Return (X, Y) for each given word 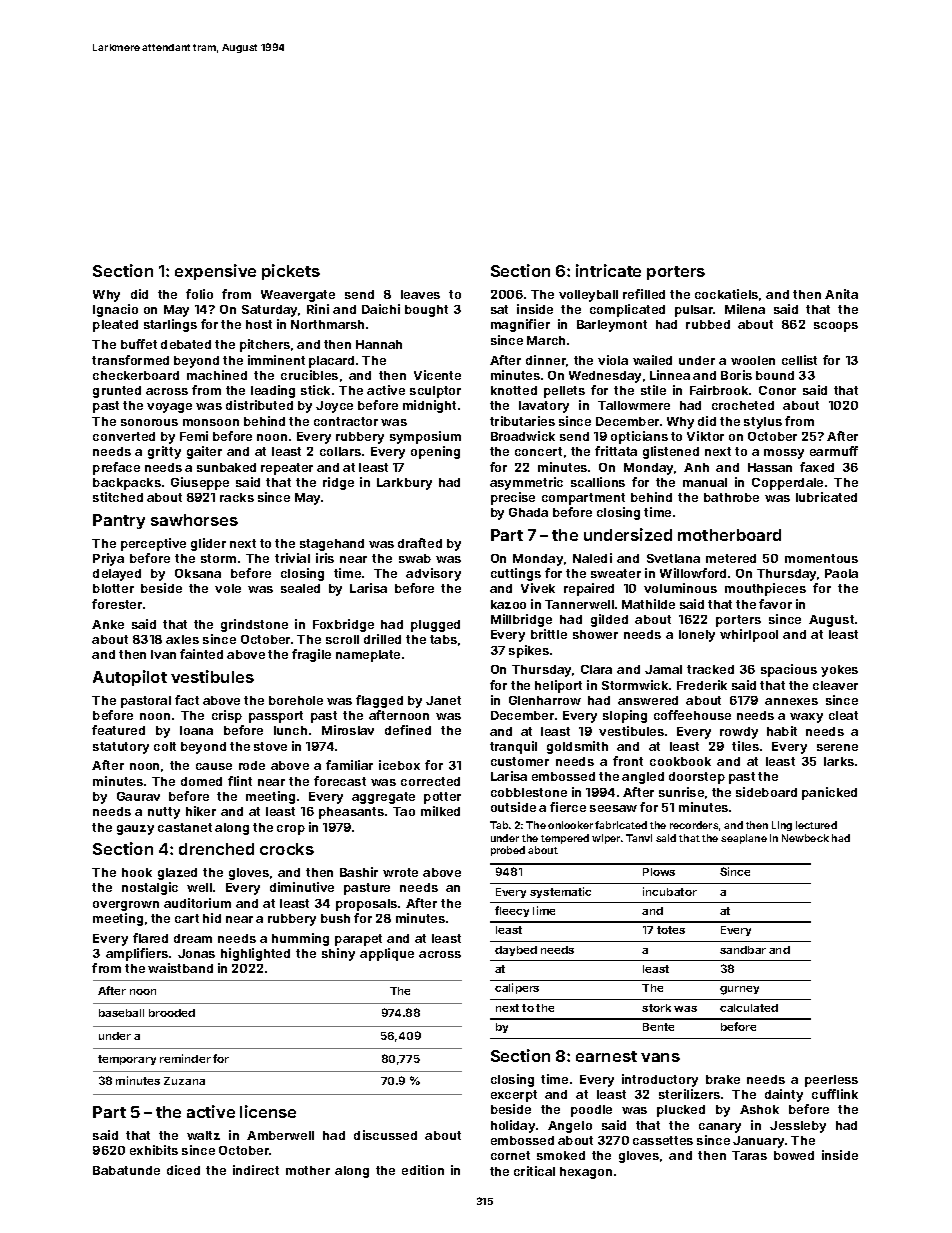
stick (315, 390)
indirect (256, 1170)
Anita (841, 294)
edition (423, 1170)
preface (116, 468)
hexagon (586, 1173)
